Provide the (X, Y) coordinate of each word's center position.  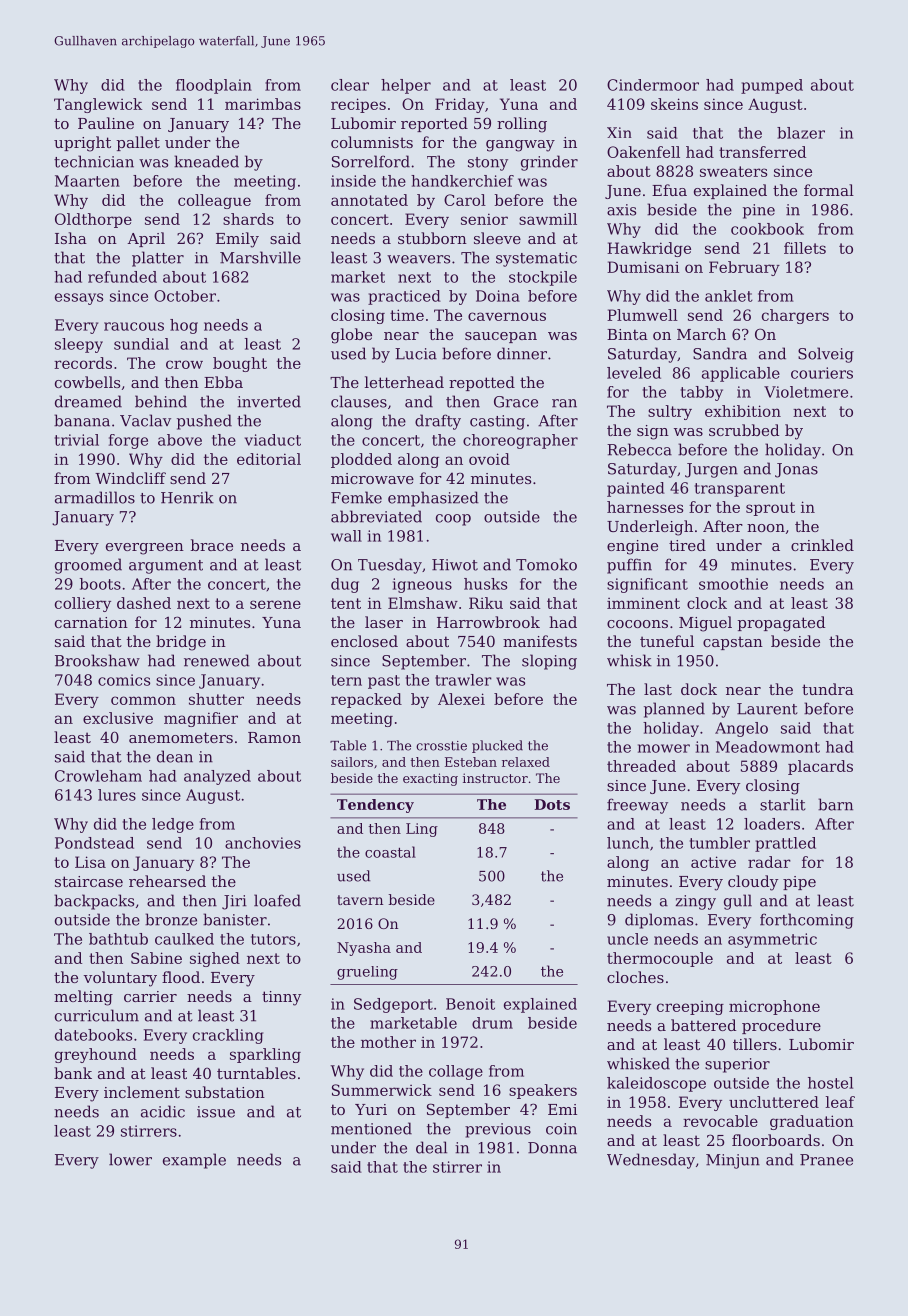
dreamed (88, 401)
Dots (552, 804)
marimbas (263, 104)
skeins (674, 104)
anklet (729, 296)
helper (406, 86)
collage (456, 1072)
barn (835, 804)
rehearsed (167, 881)
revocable (720, 1121)
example (194, 1161)
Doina (498, 296)
